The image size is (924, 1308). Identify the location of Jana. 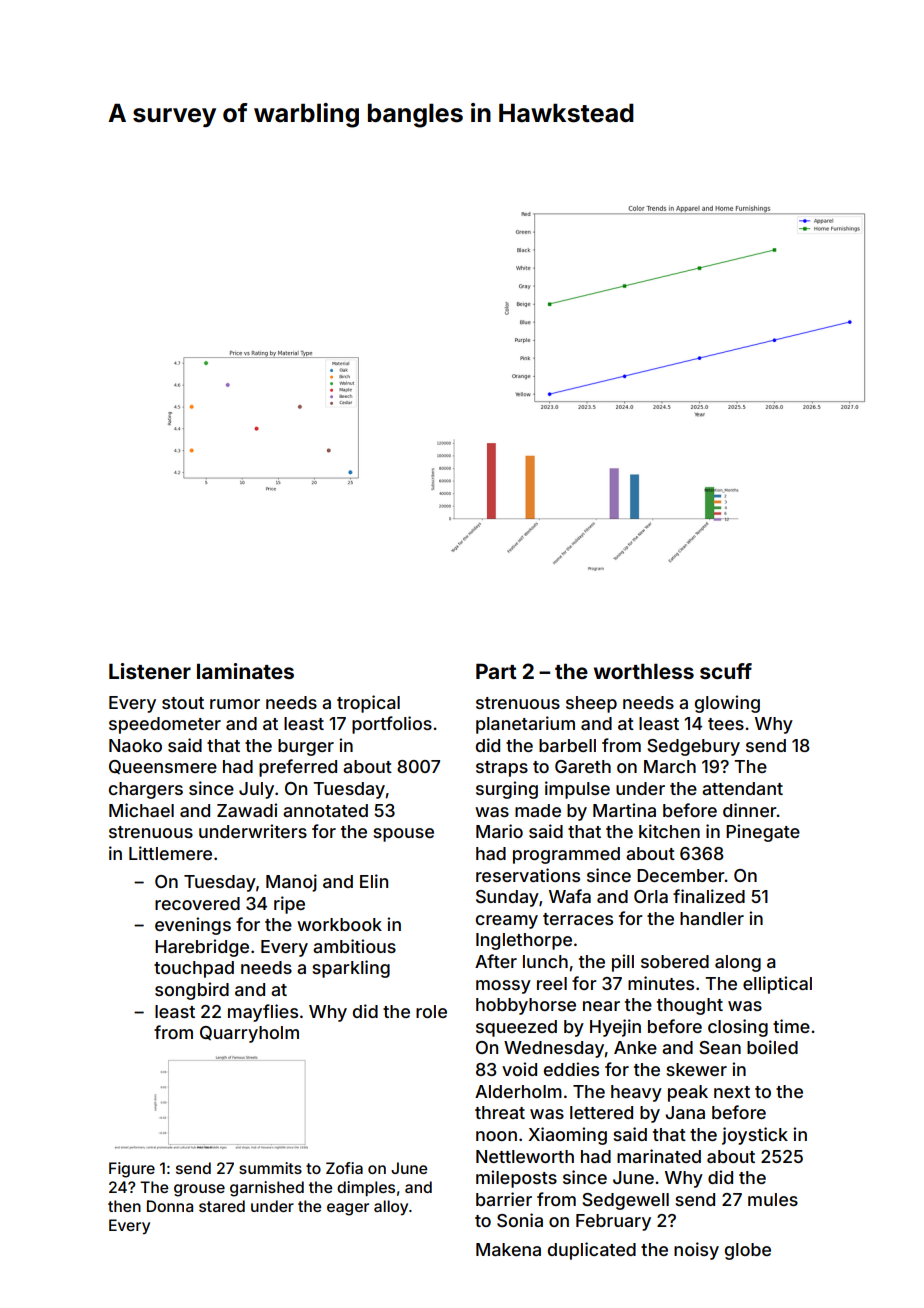
(685, 1112).
